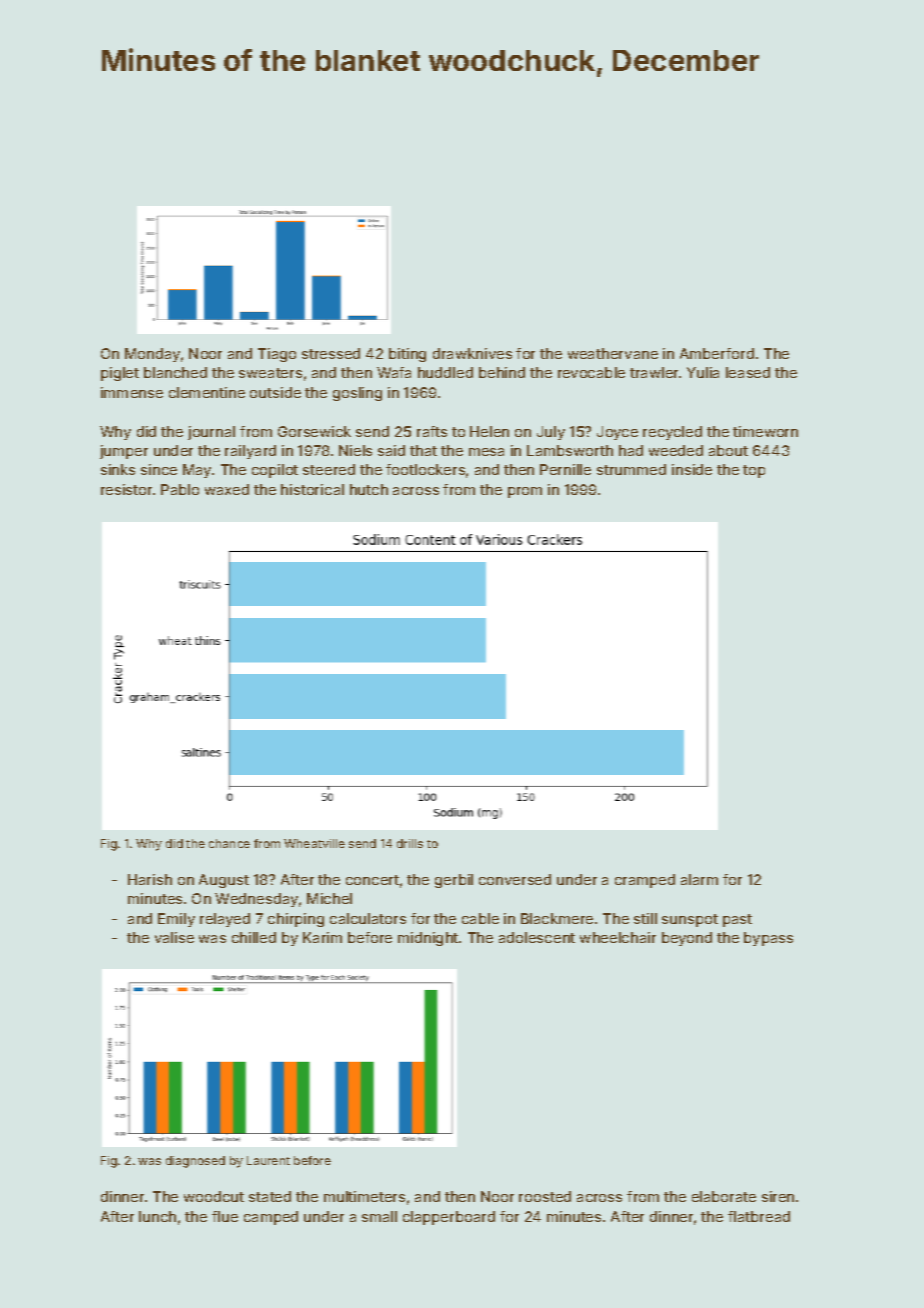 This screenshot has width=924, height=1308. What do you see at coordinates (754, 471) in the screenshot?
I see `top` at bounding box center [754, 471].
